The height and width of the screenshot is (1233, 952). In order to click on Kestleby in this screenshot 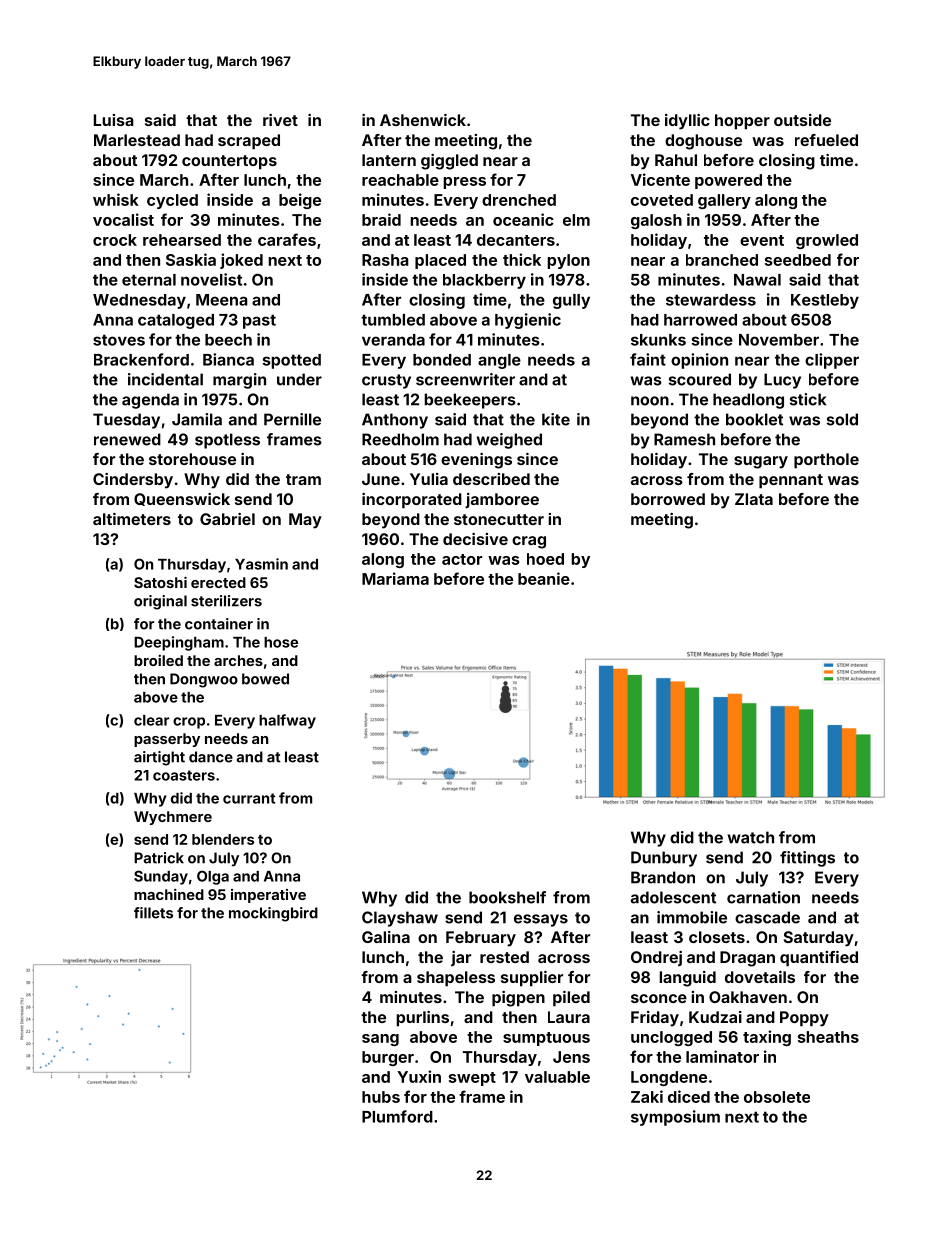, I will do `click(825, 301)`.
